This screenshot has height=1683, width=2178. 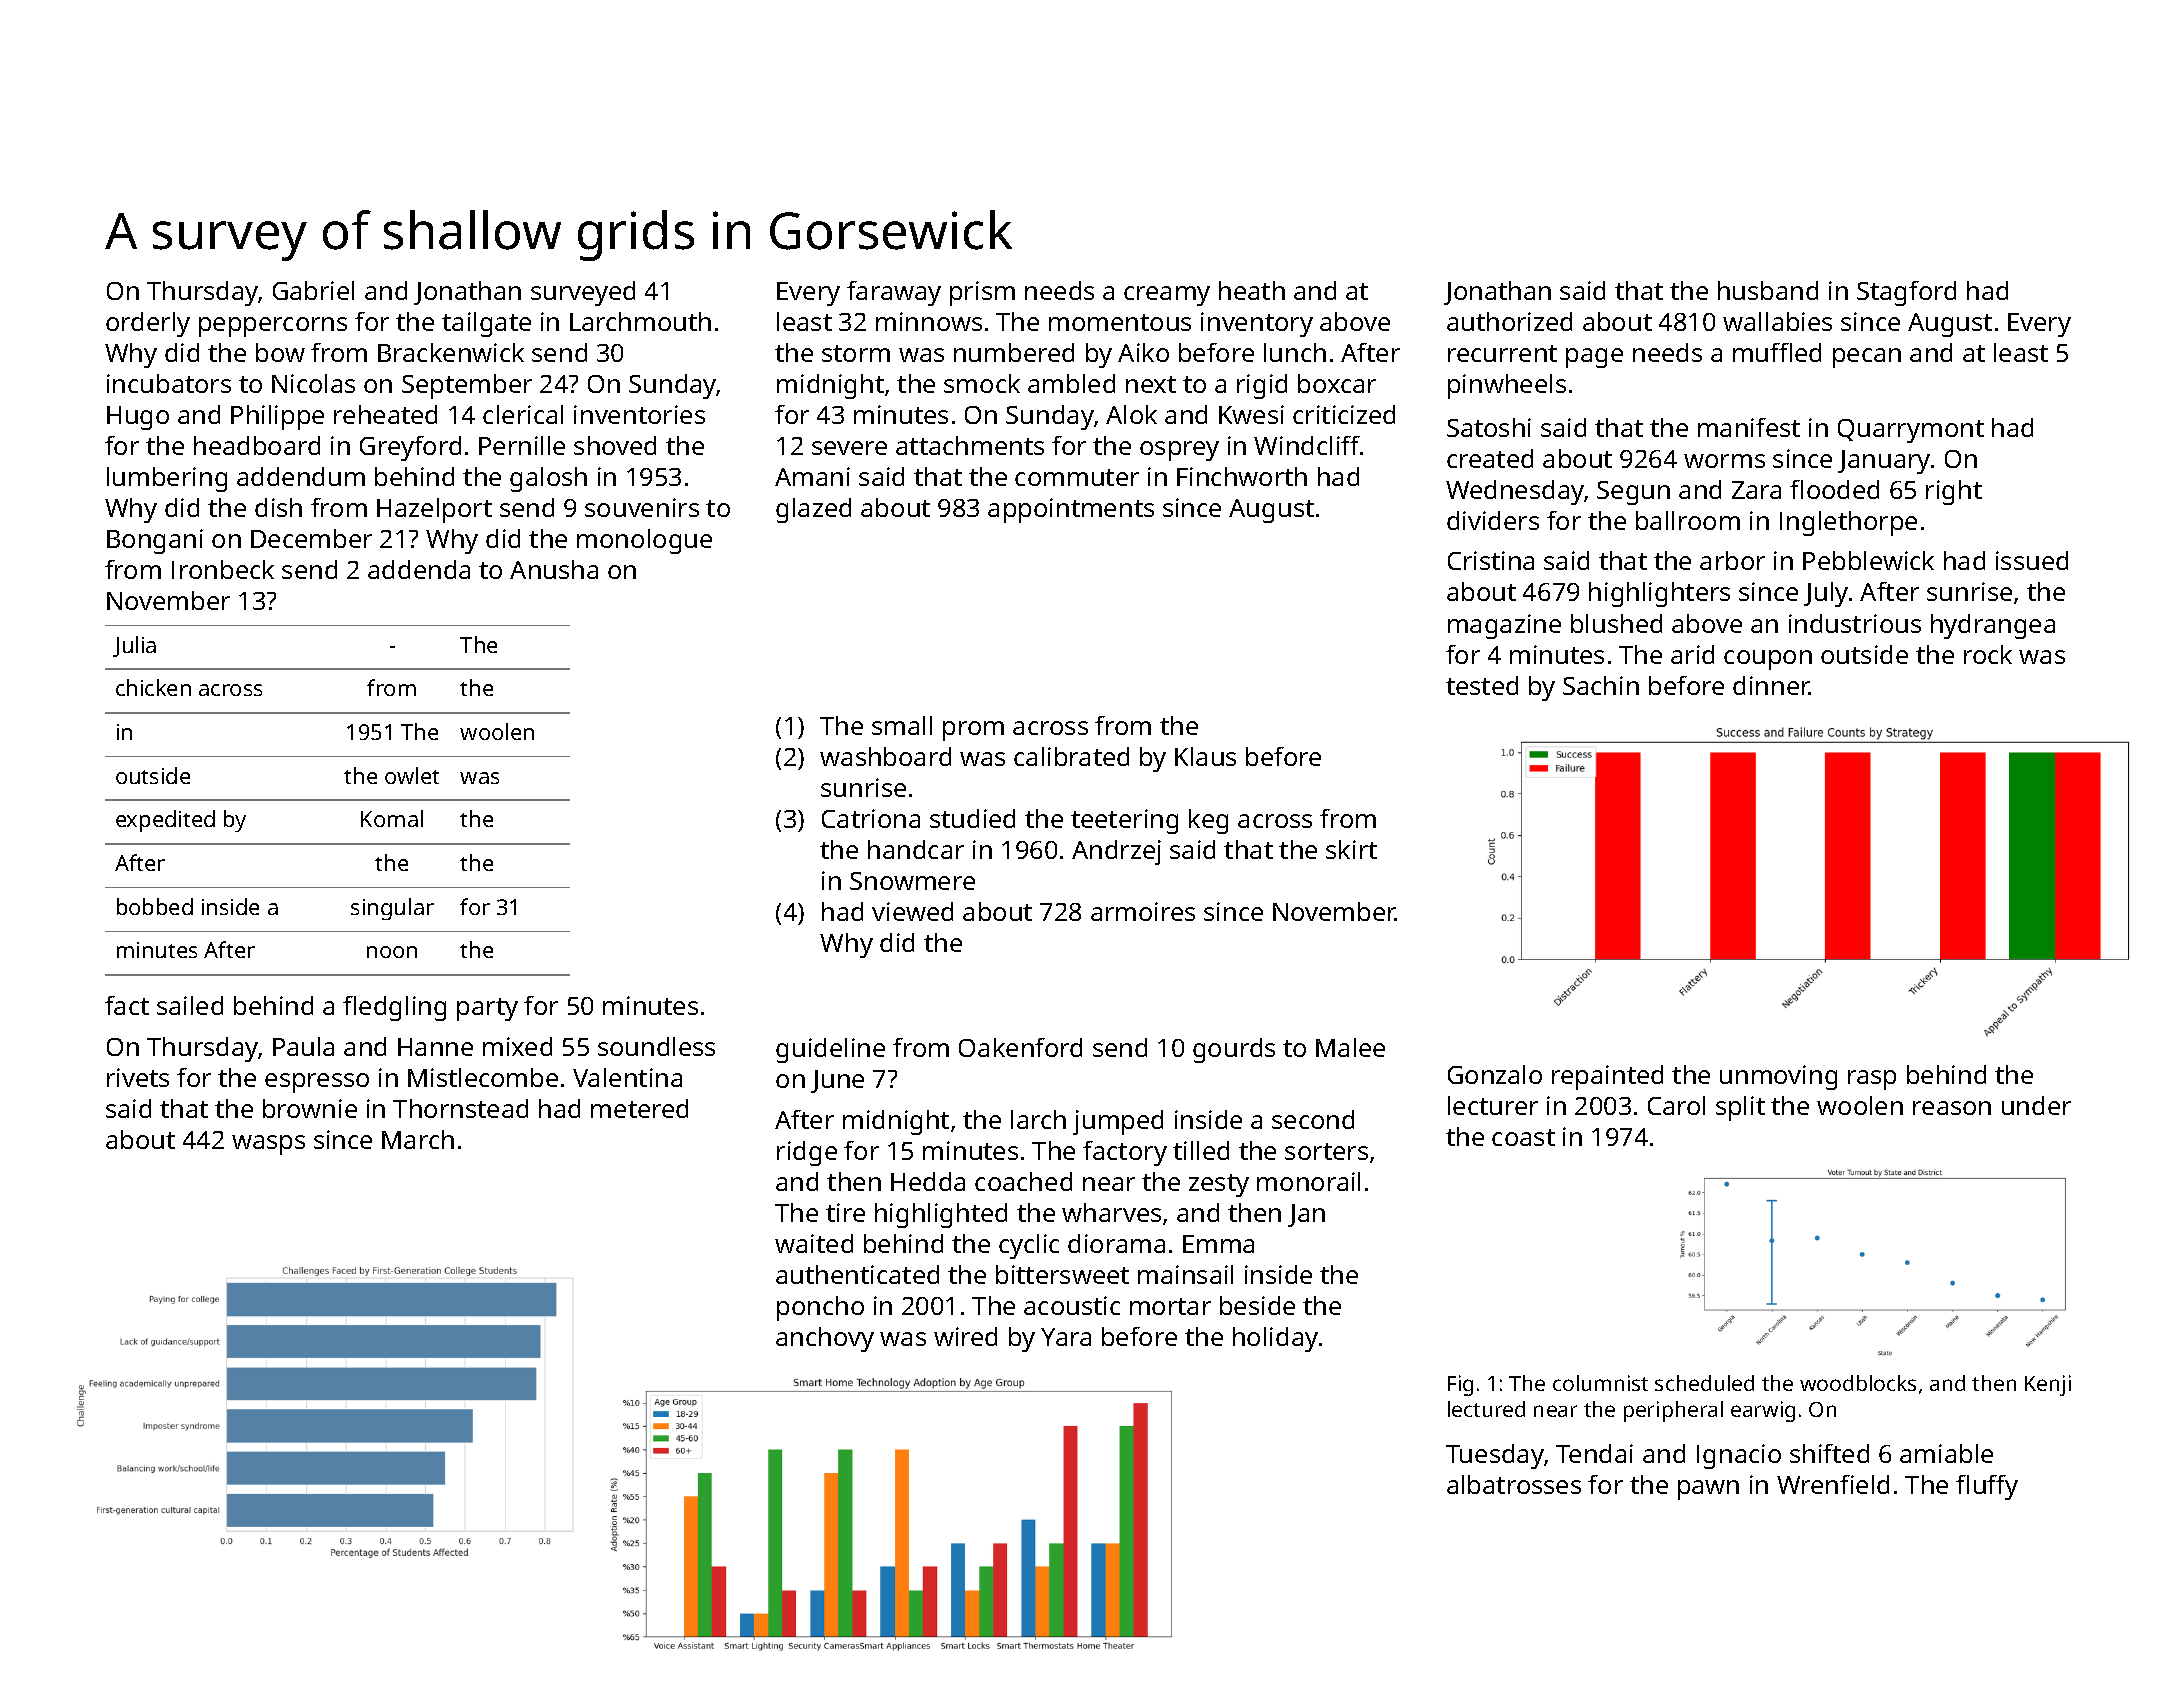 What do you see at coordinates (825, 1339) in the screenshot?
I see `anchovy` at bounding box center [825, 1339].
